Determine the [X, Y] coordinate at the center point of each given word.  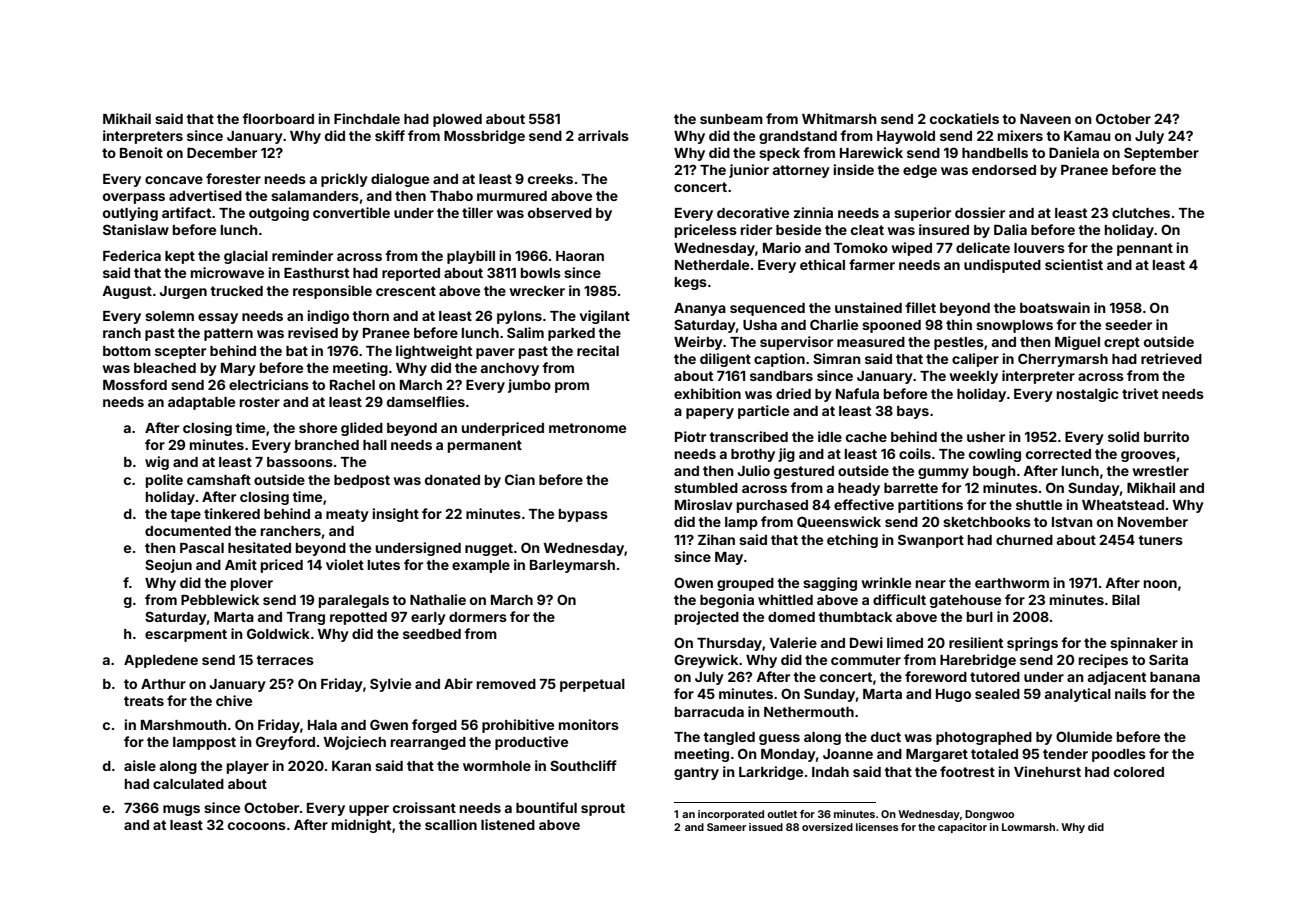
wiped [911, 249]
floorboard [278, 118]
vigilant [605, 317]
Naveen [1045, 119]
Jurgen [183, 292]
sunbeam [731, 119]
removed [506, 684]
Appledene [161, 661]
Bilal [1126, 599]
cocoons [257, 826]
